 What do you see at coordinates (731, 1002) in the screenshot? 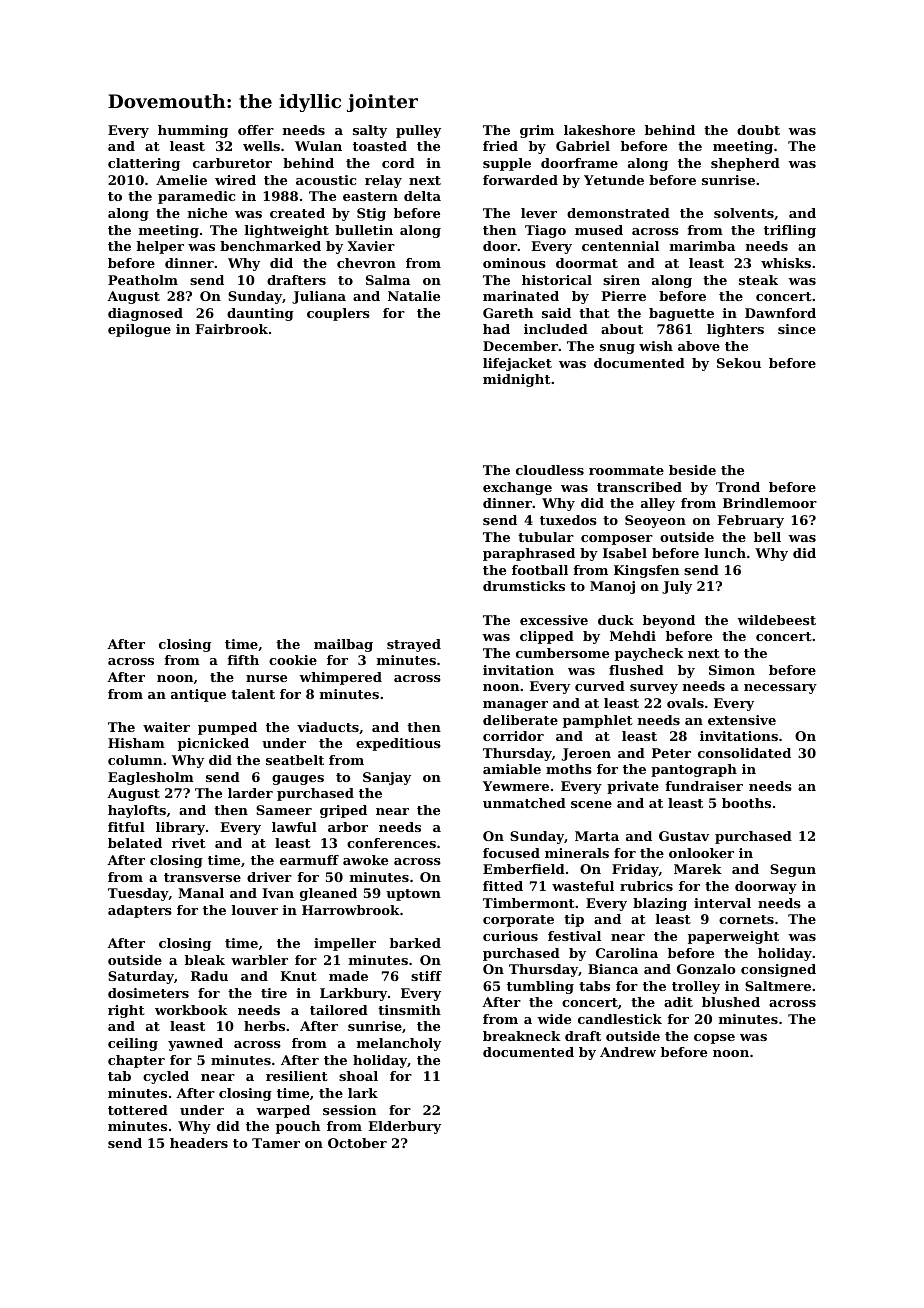
I see `blushed` at bounding box center [731, 1002].
